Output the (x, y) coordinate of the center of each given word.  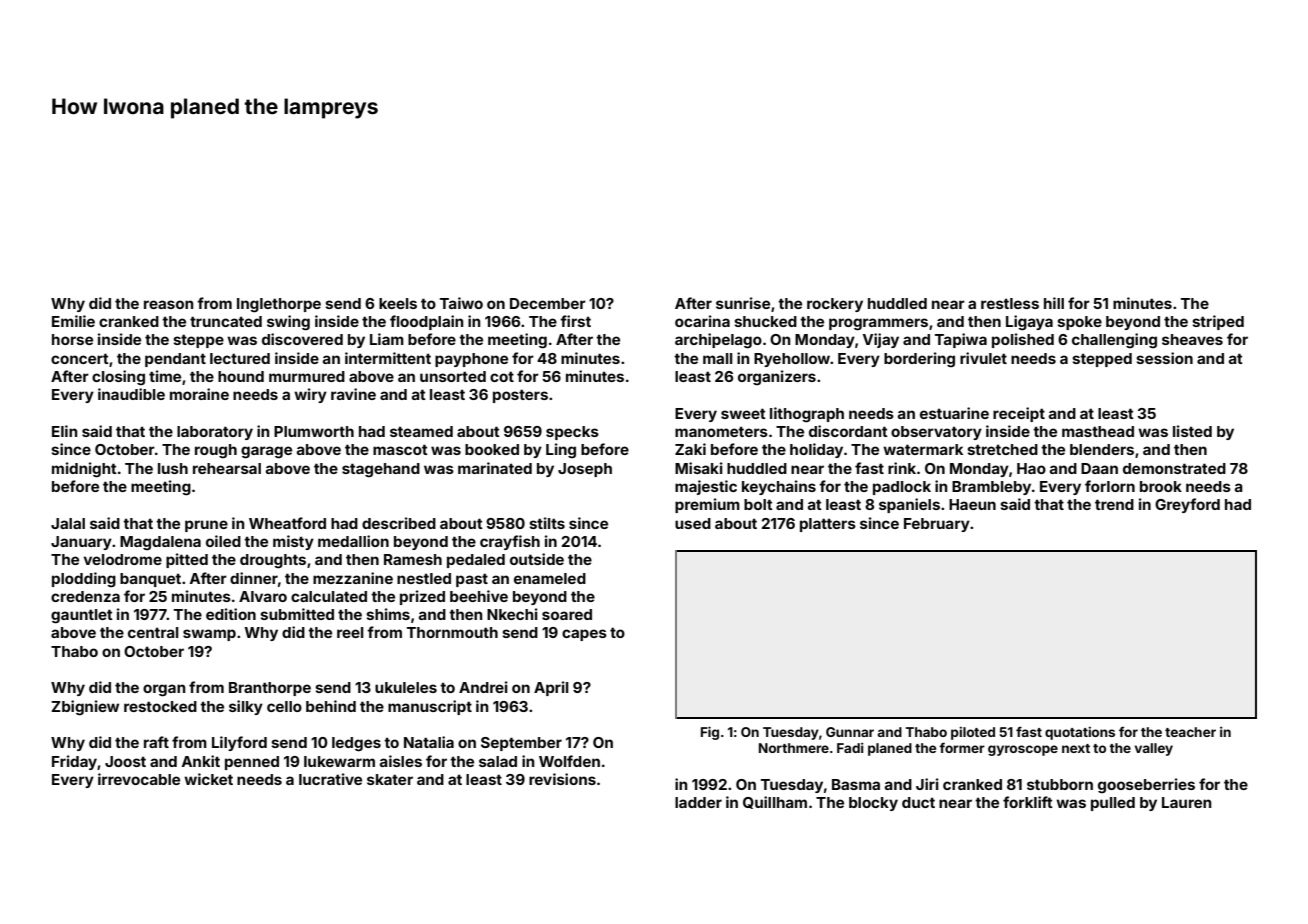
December (548, 303)
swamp (209, 635)
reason (169, 304)
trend (1114, 504)
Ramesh (413, 559)
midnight (84, 470)
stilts (547, 523)
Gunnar (850, 732)
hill (1054, 303)
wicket (208, 779)
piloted (973, 733)
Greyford (1187, 505)
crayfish (510, 542)
